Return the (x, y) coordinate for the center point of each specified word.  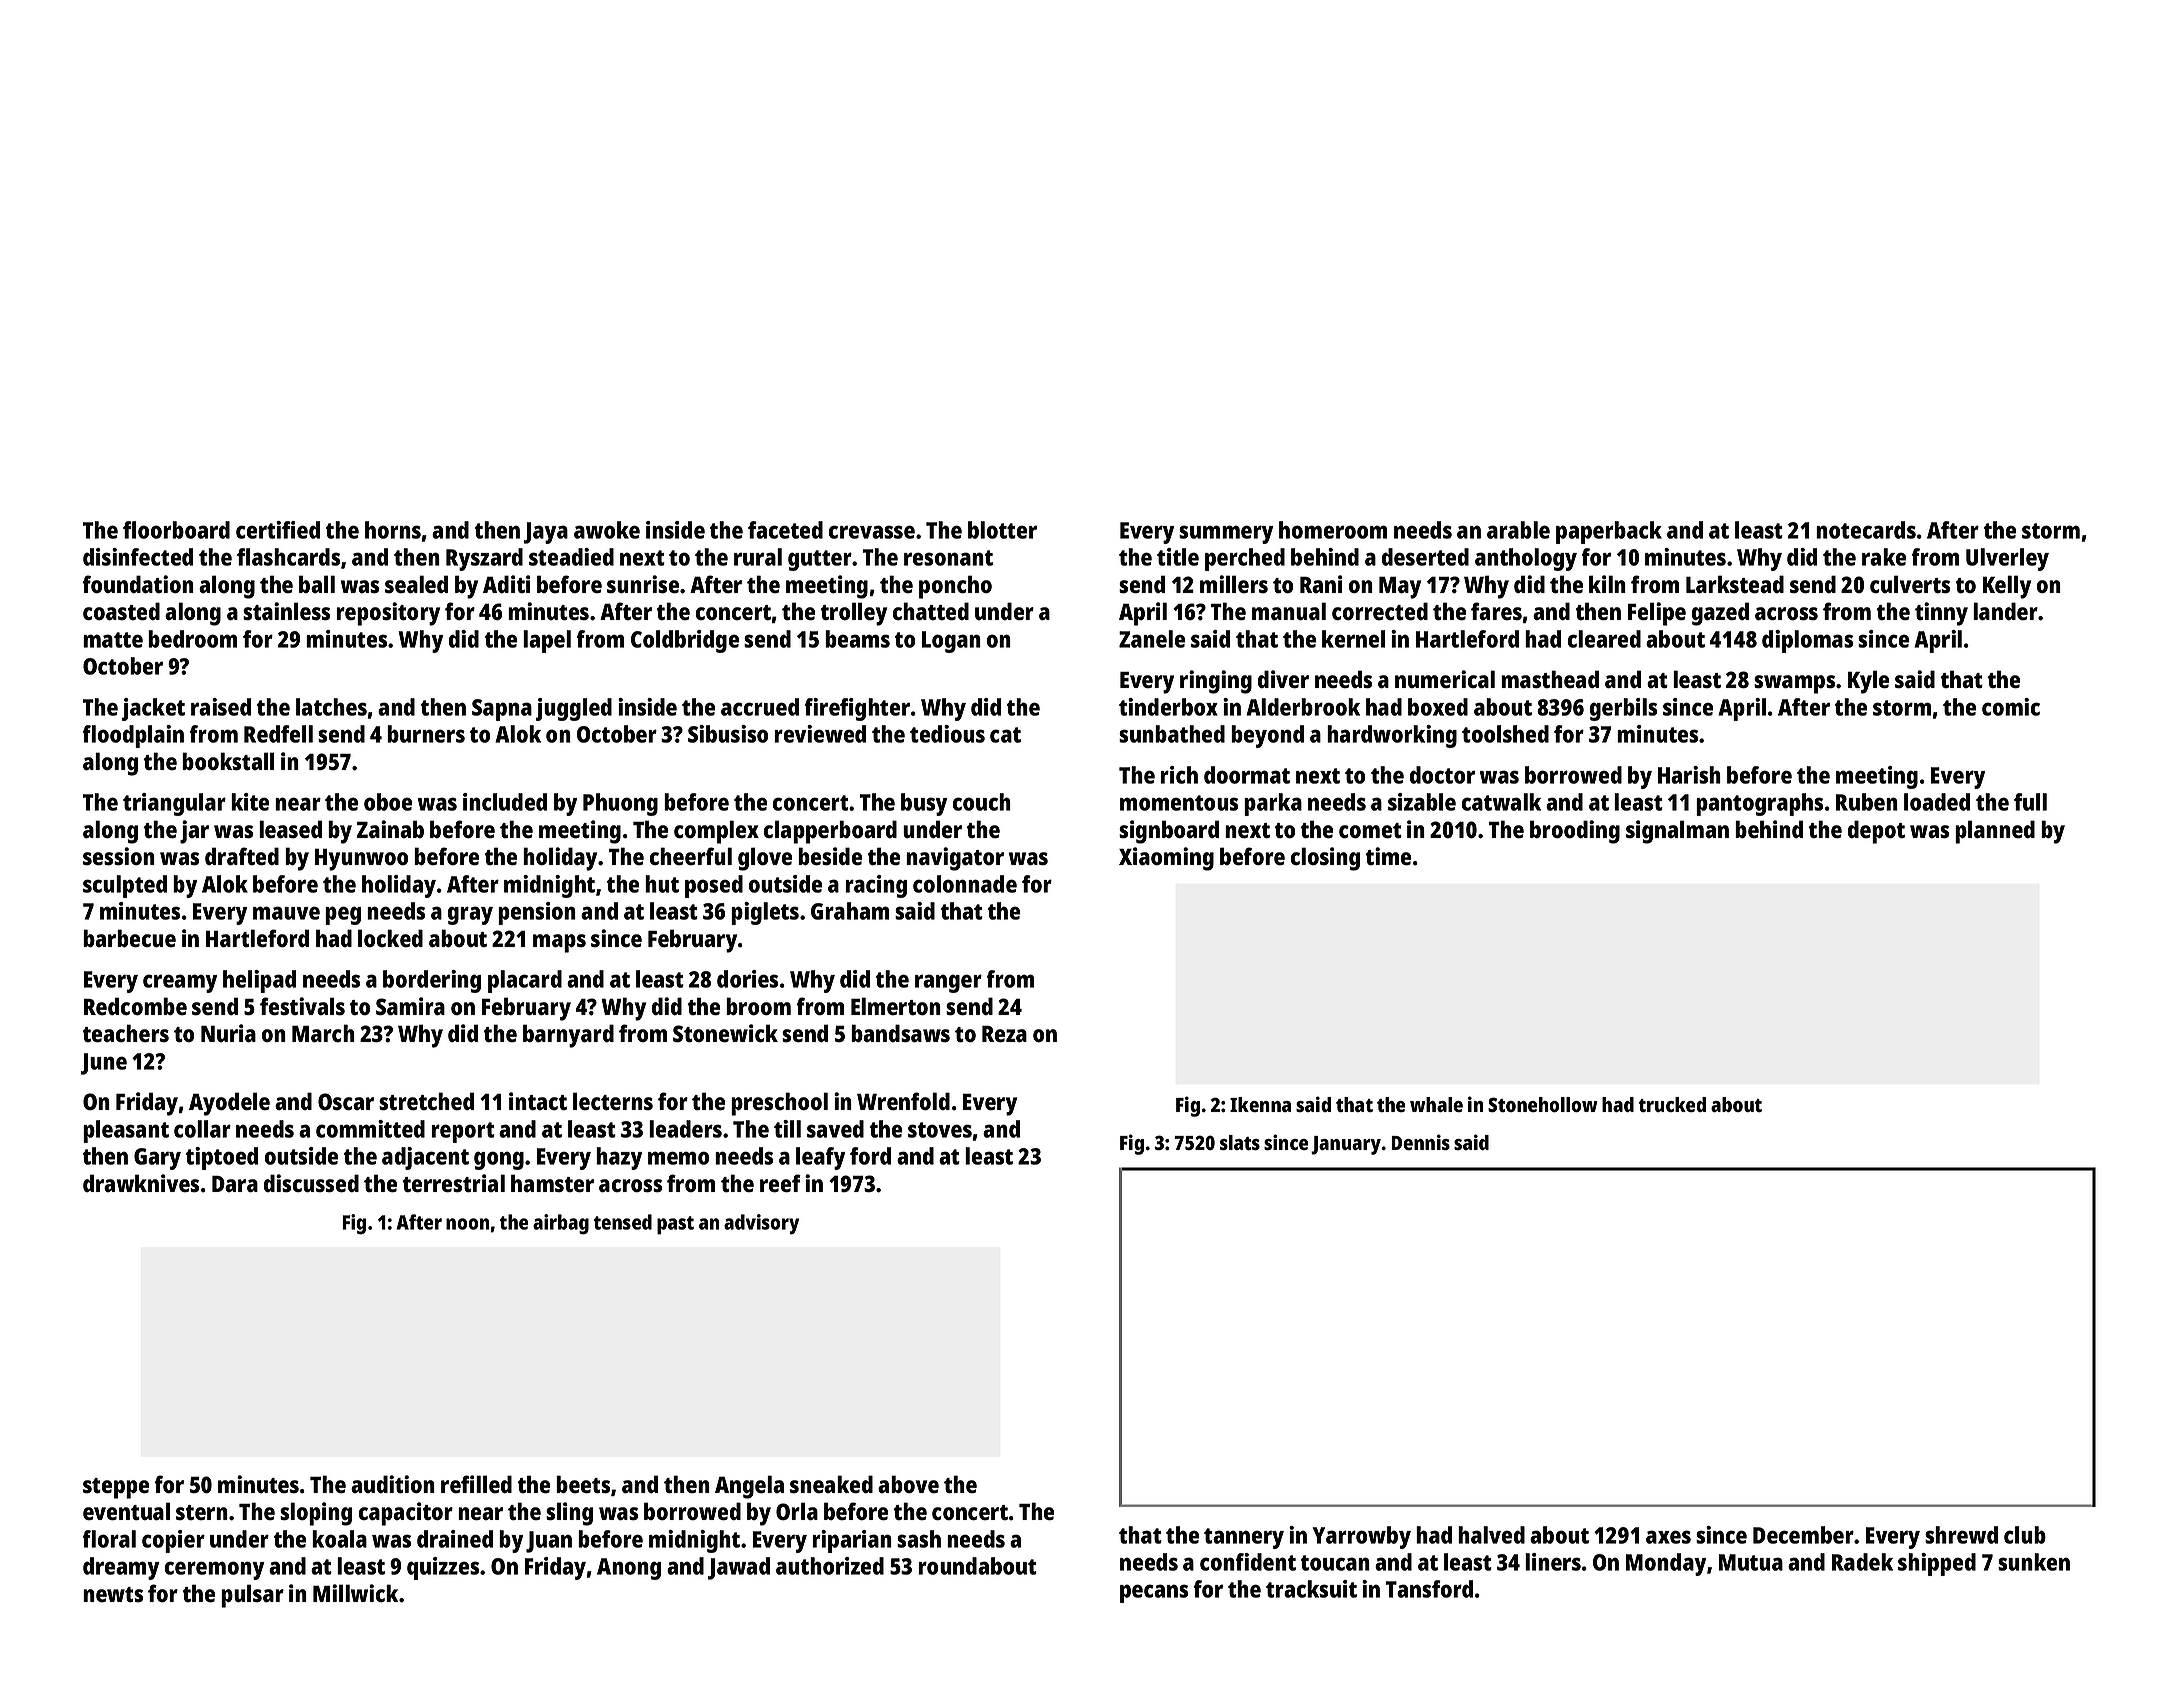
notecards (1866, 530)
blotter (1002, 530)
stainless (286, 611)
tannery (1244, 1538)
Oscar (346, 1101)
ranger (948, 983)
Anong (629, 1569)
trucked (1672, 1104)
